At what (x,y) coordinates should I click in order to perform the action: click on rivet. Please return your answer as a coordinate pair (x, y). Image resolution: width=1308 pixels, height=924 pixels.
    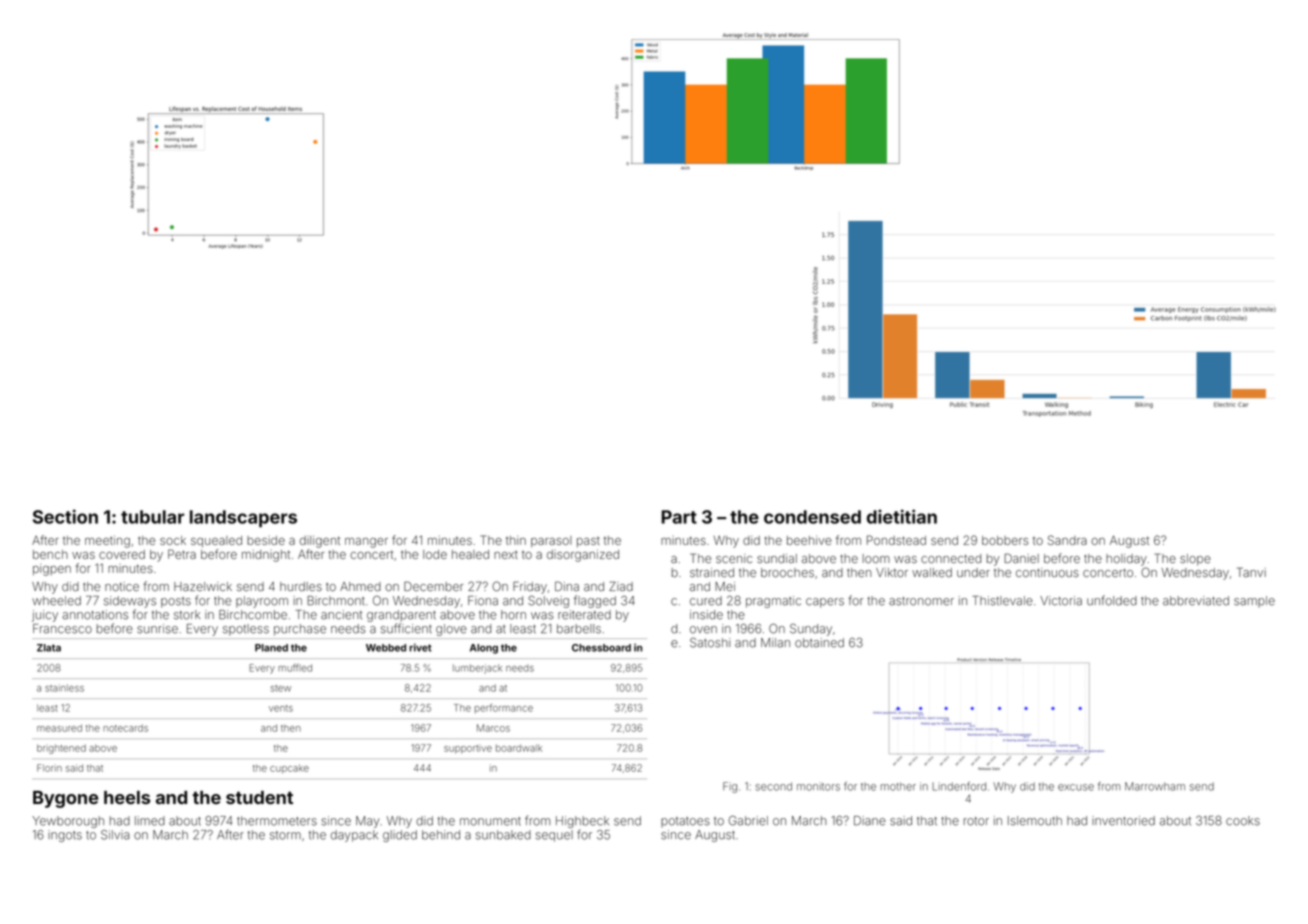
    Looking at the image, I should click on (420, 647).
